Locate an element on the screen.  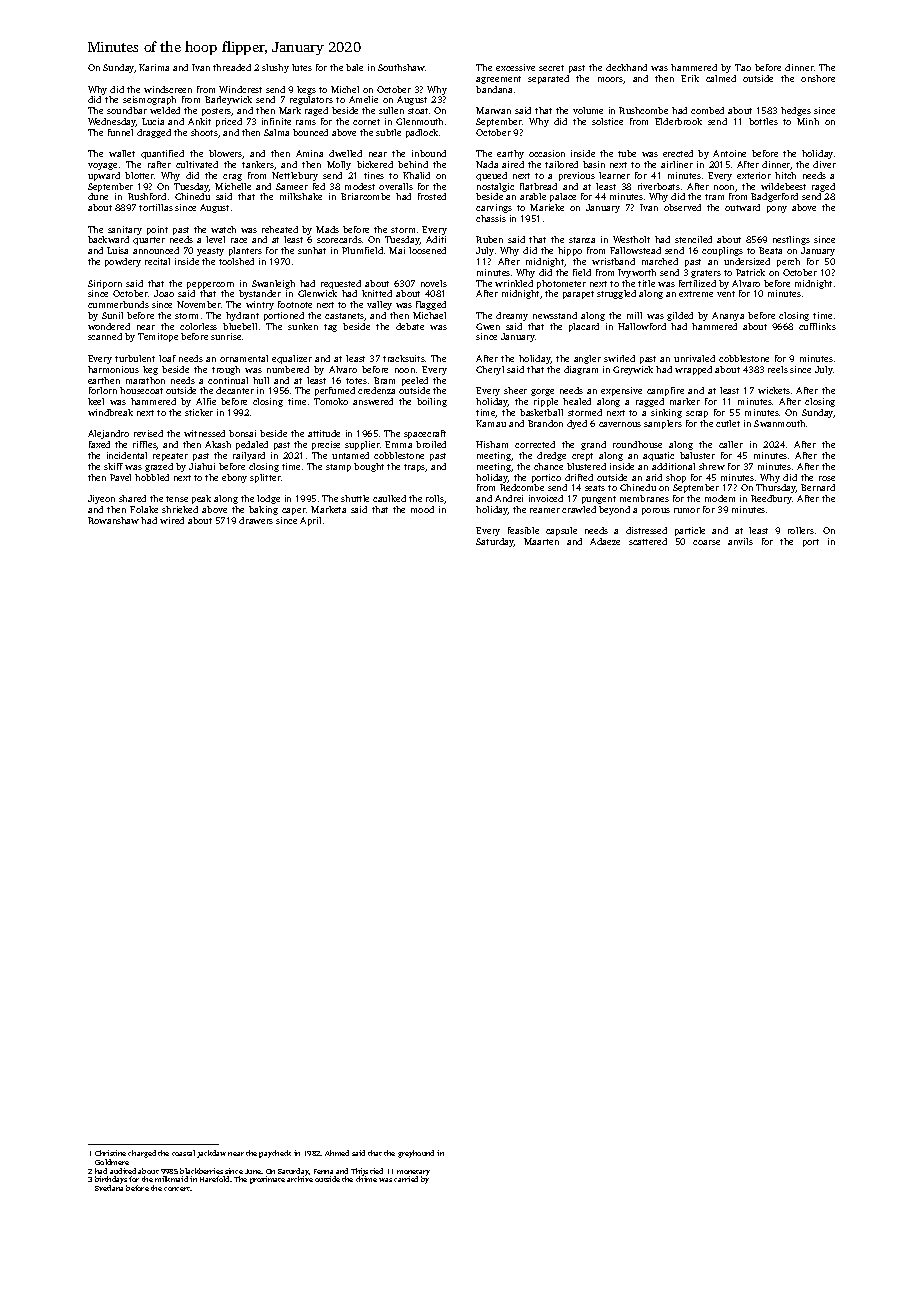
newsstand is located at coordinates (555, 315).
